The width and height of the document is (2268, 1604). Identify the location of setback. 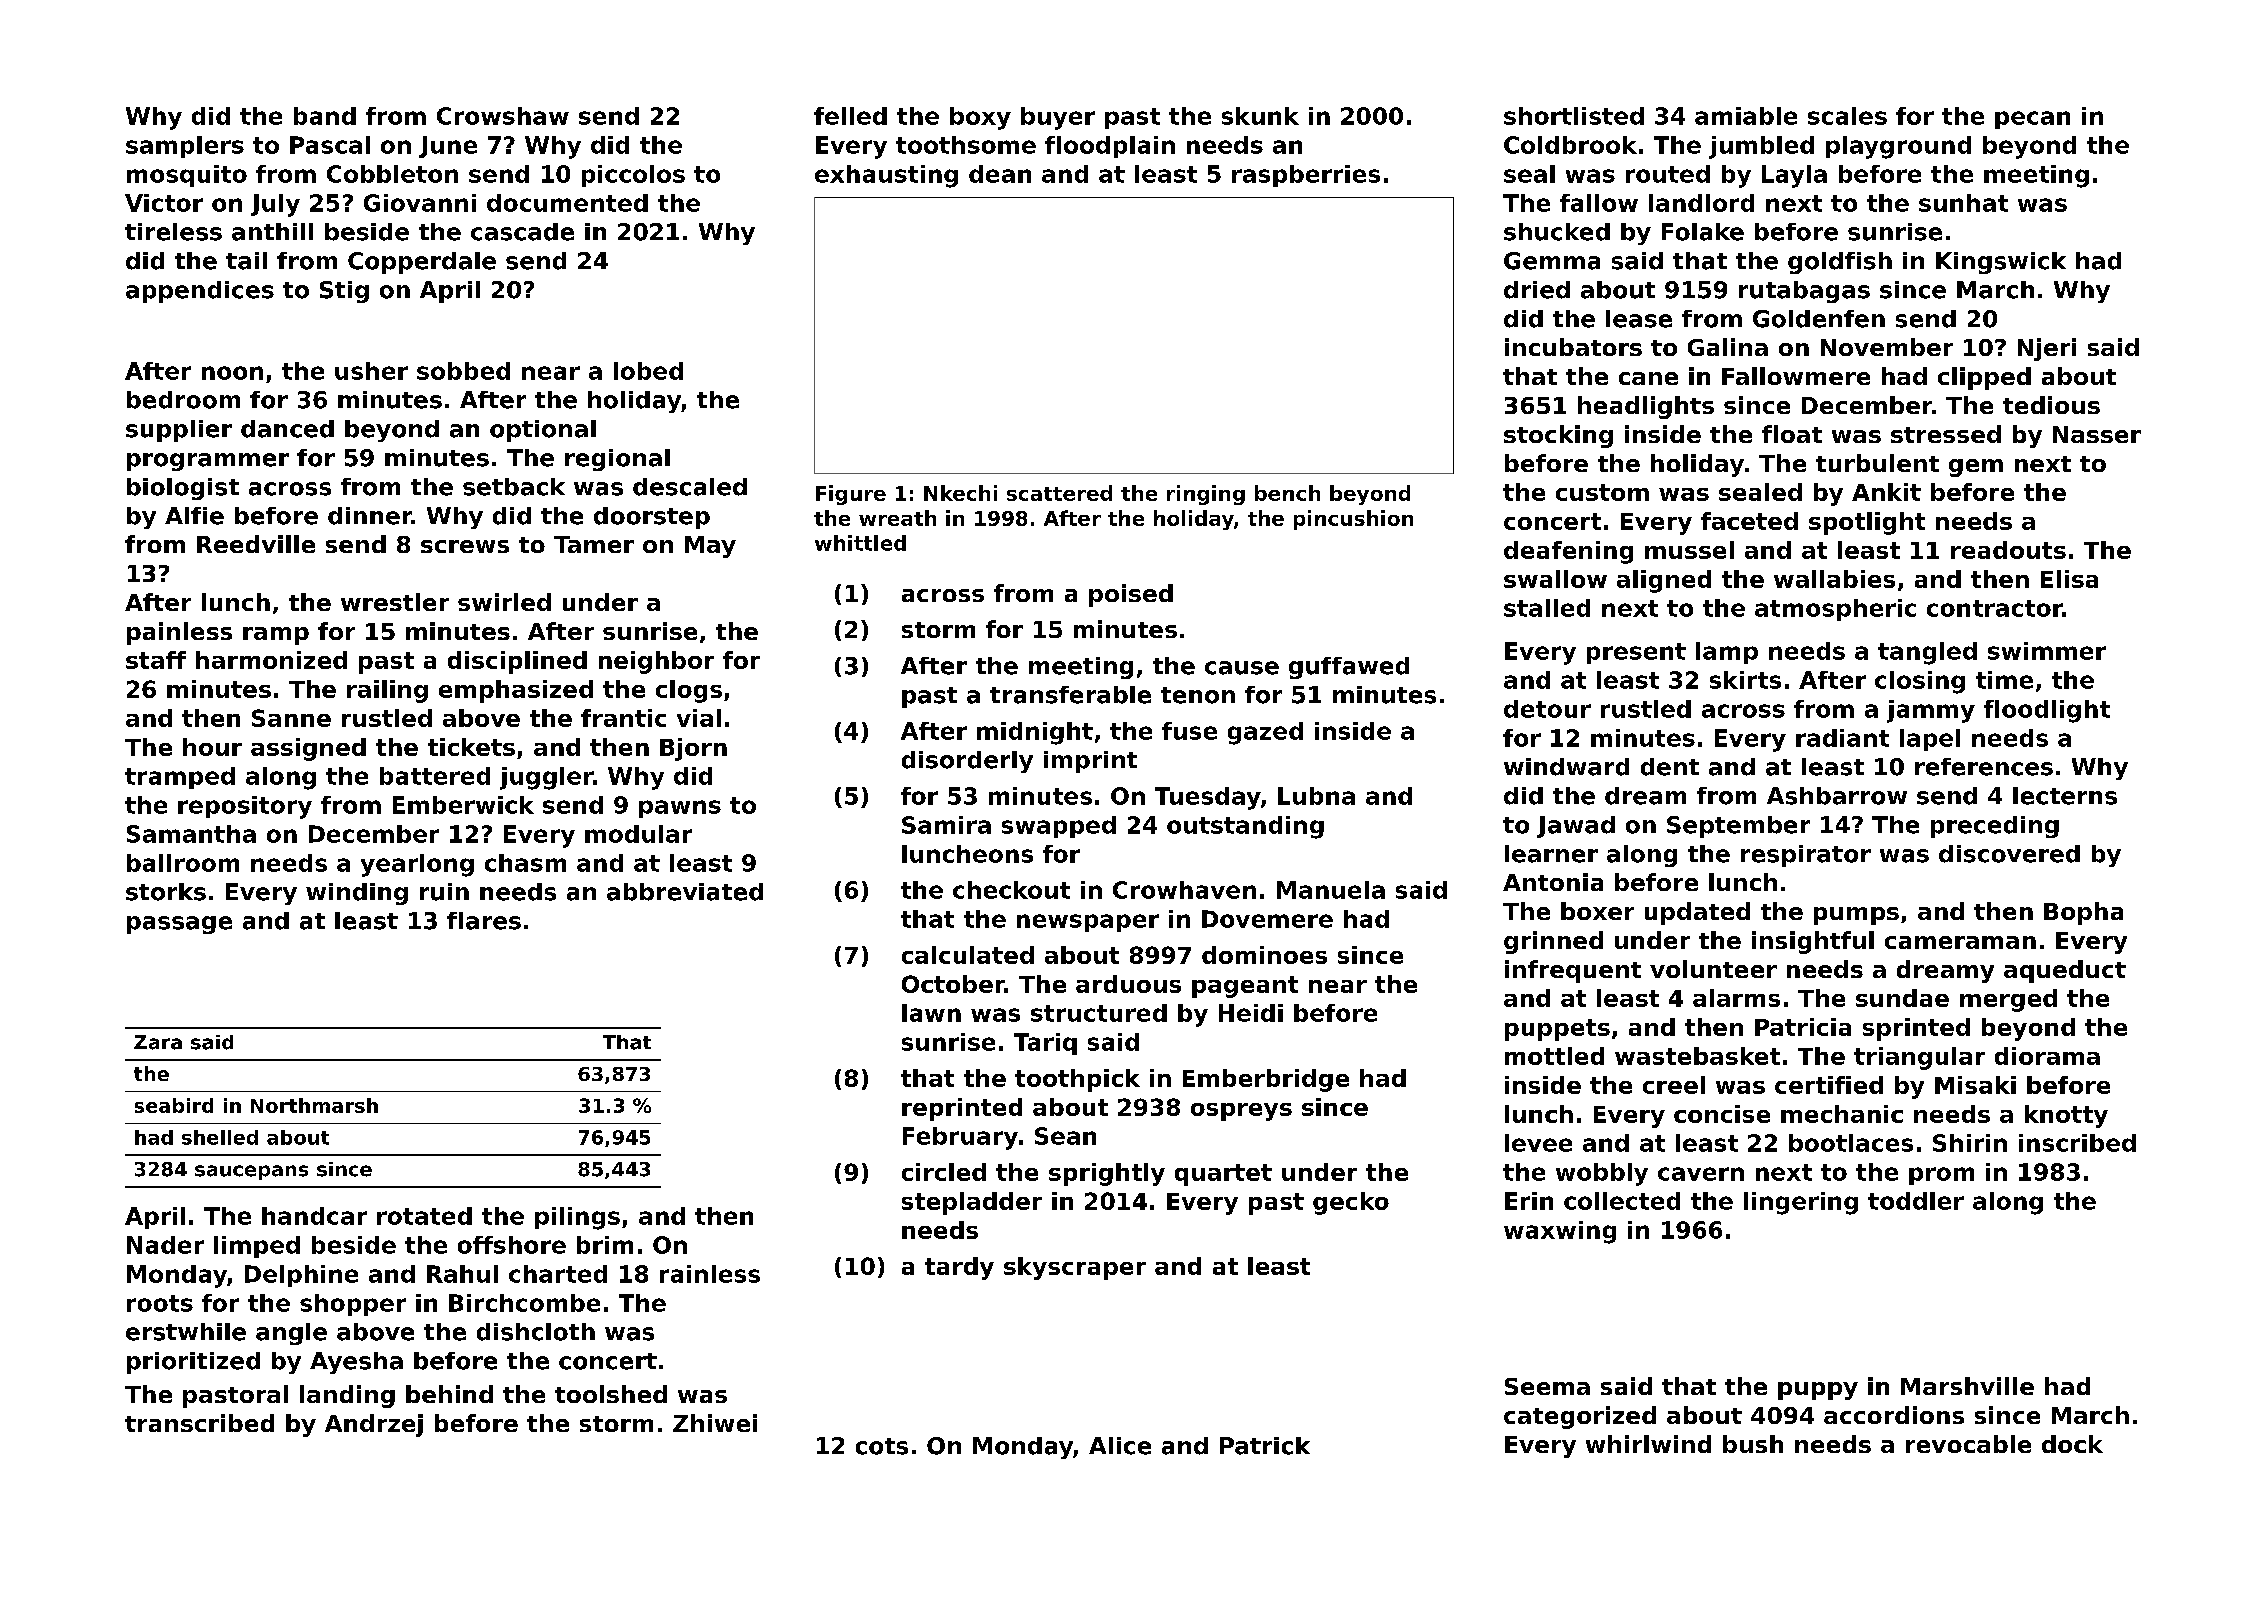
(514, 487).
